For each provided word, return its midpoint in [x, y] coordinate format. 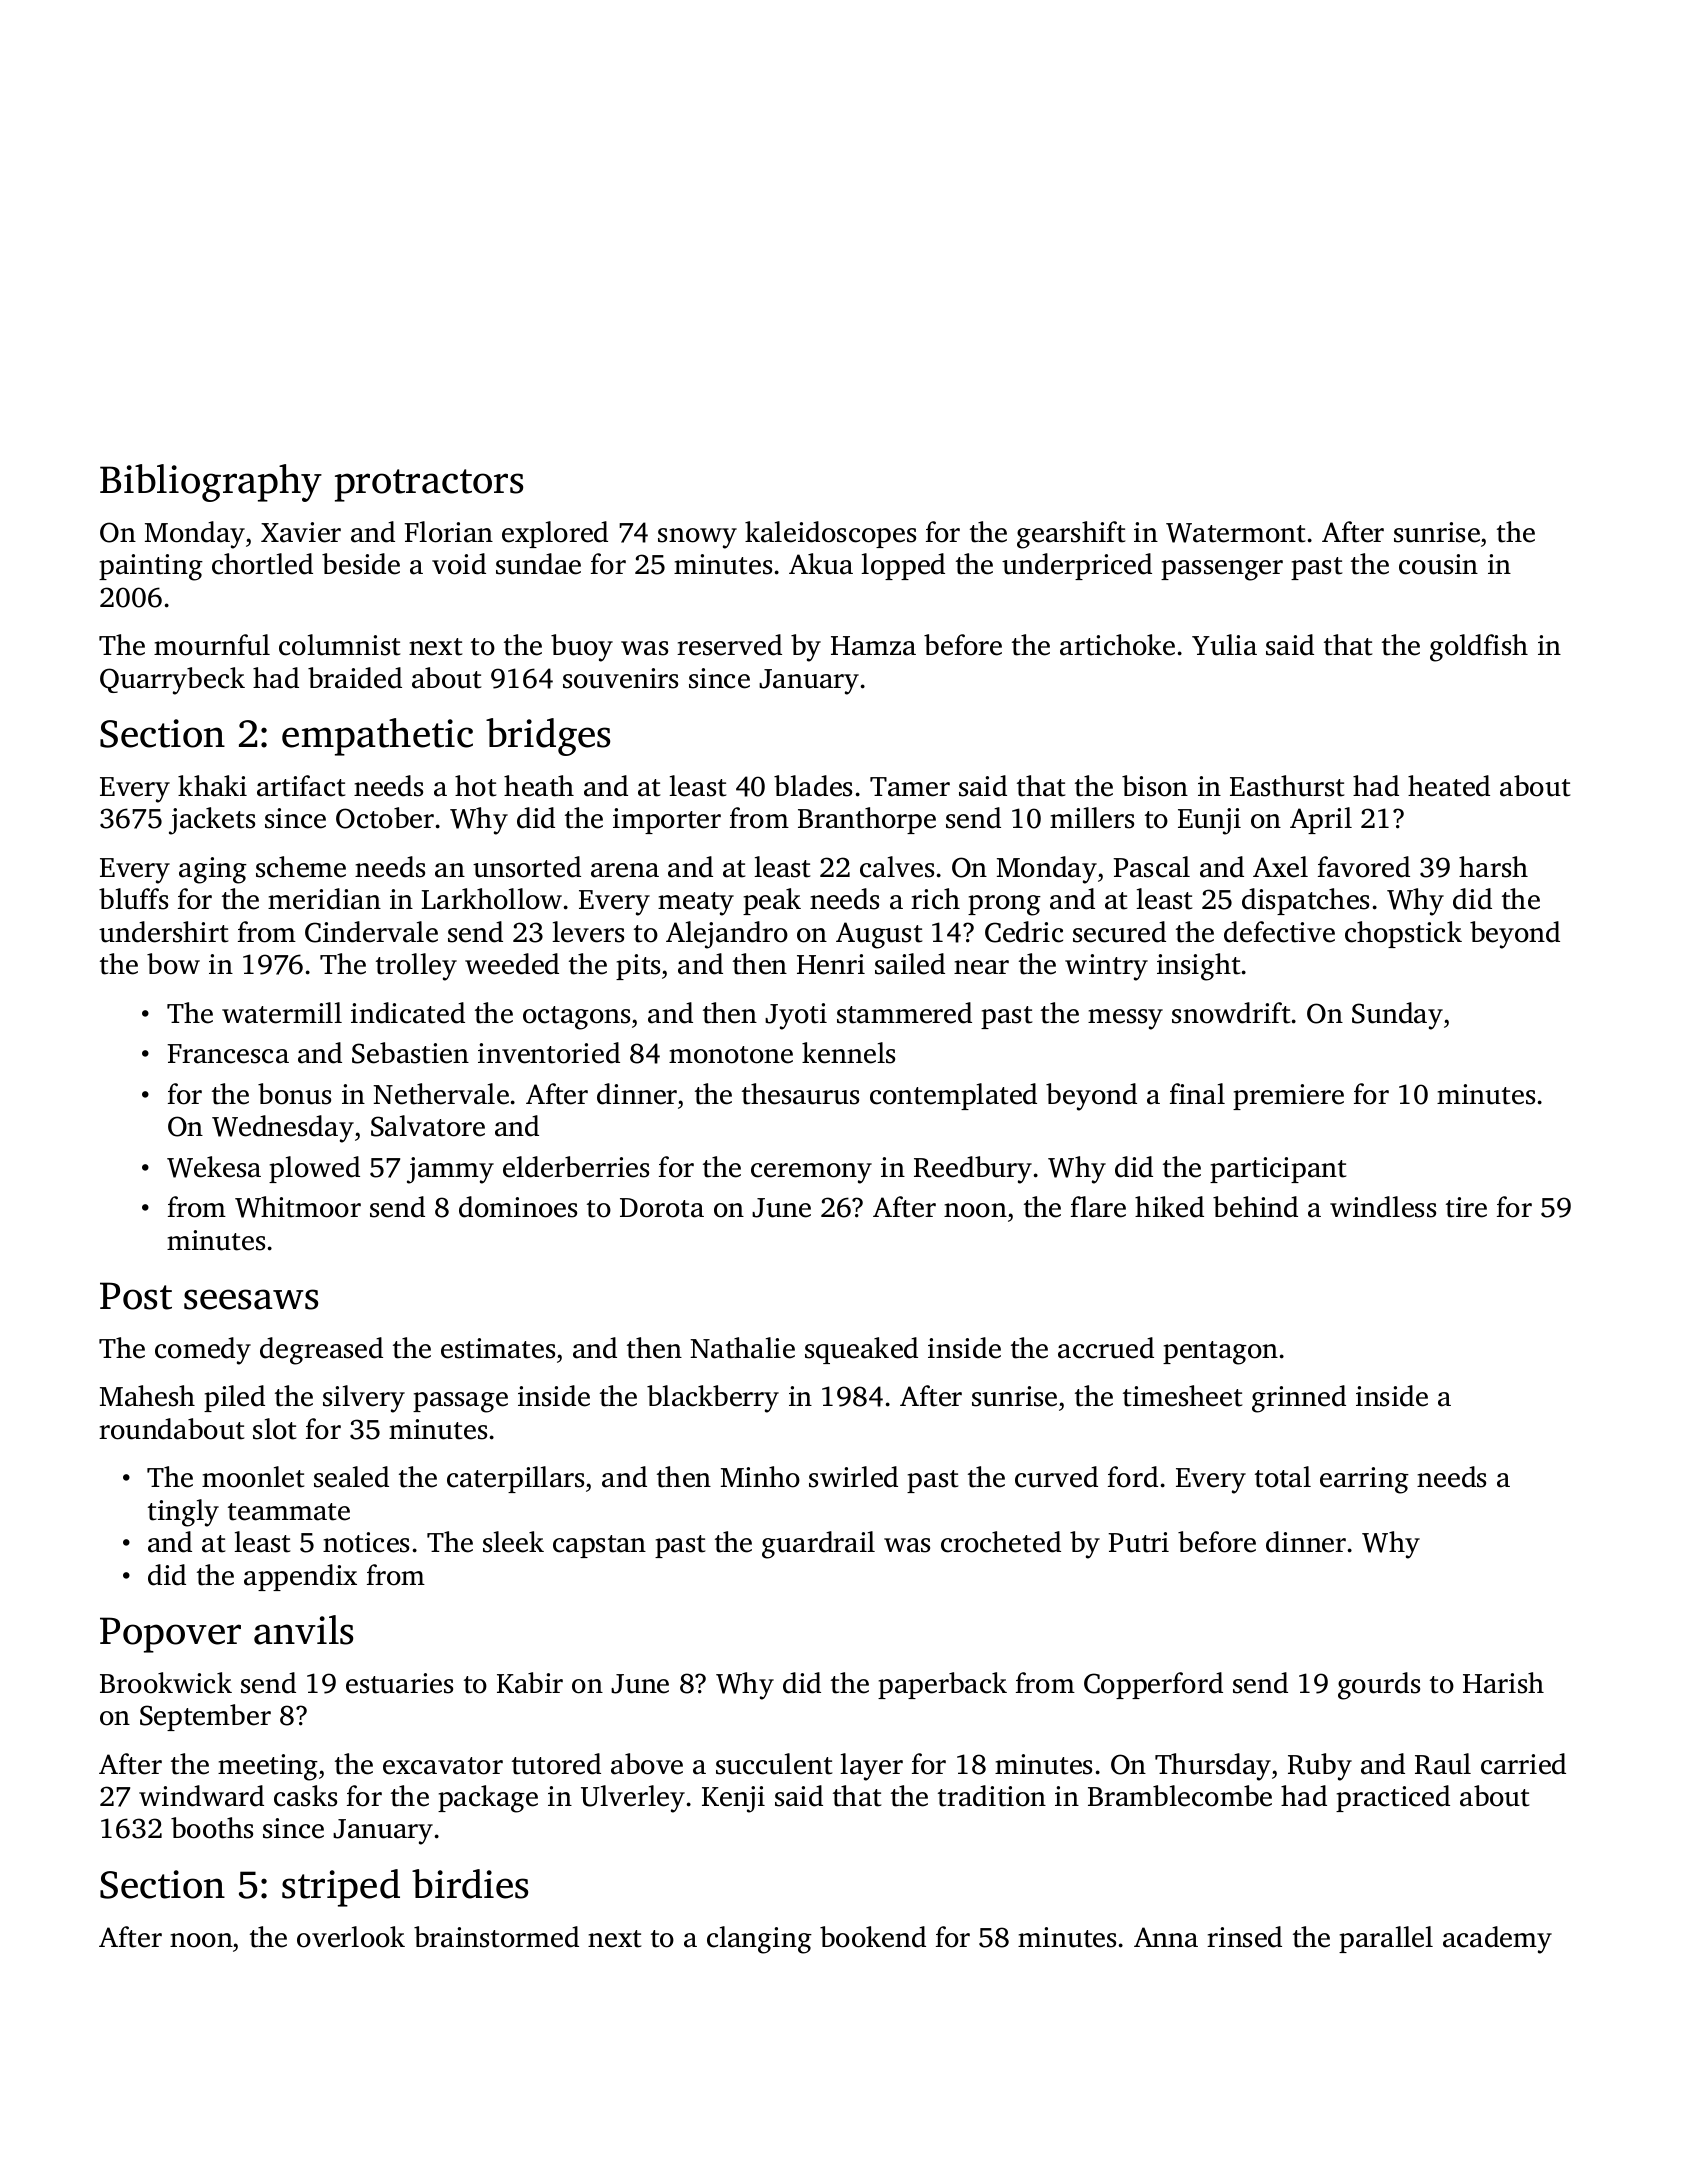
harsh [1493, 867]
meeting [268, 1767]
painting [151, 567]
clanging [759, 1940]
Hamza [873, 646]
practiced [1393, 1798]
